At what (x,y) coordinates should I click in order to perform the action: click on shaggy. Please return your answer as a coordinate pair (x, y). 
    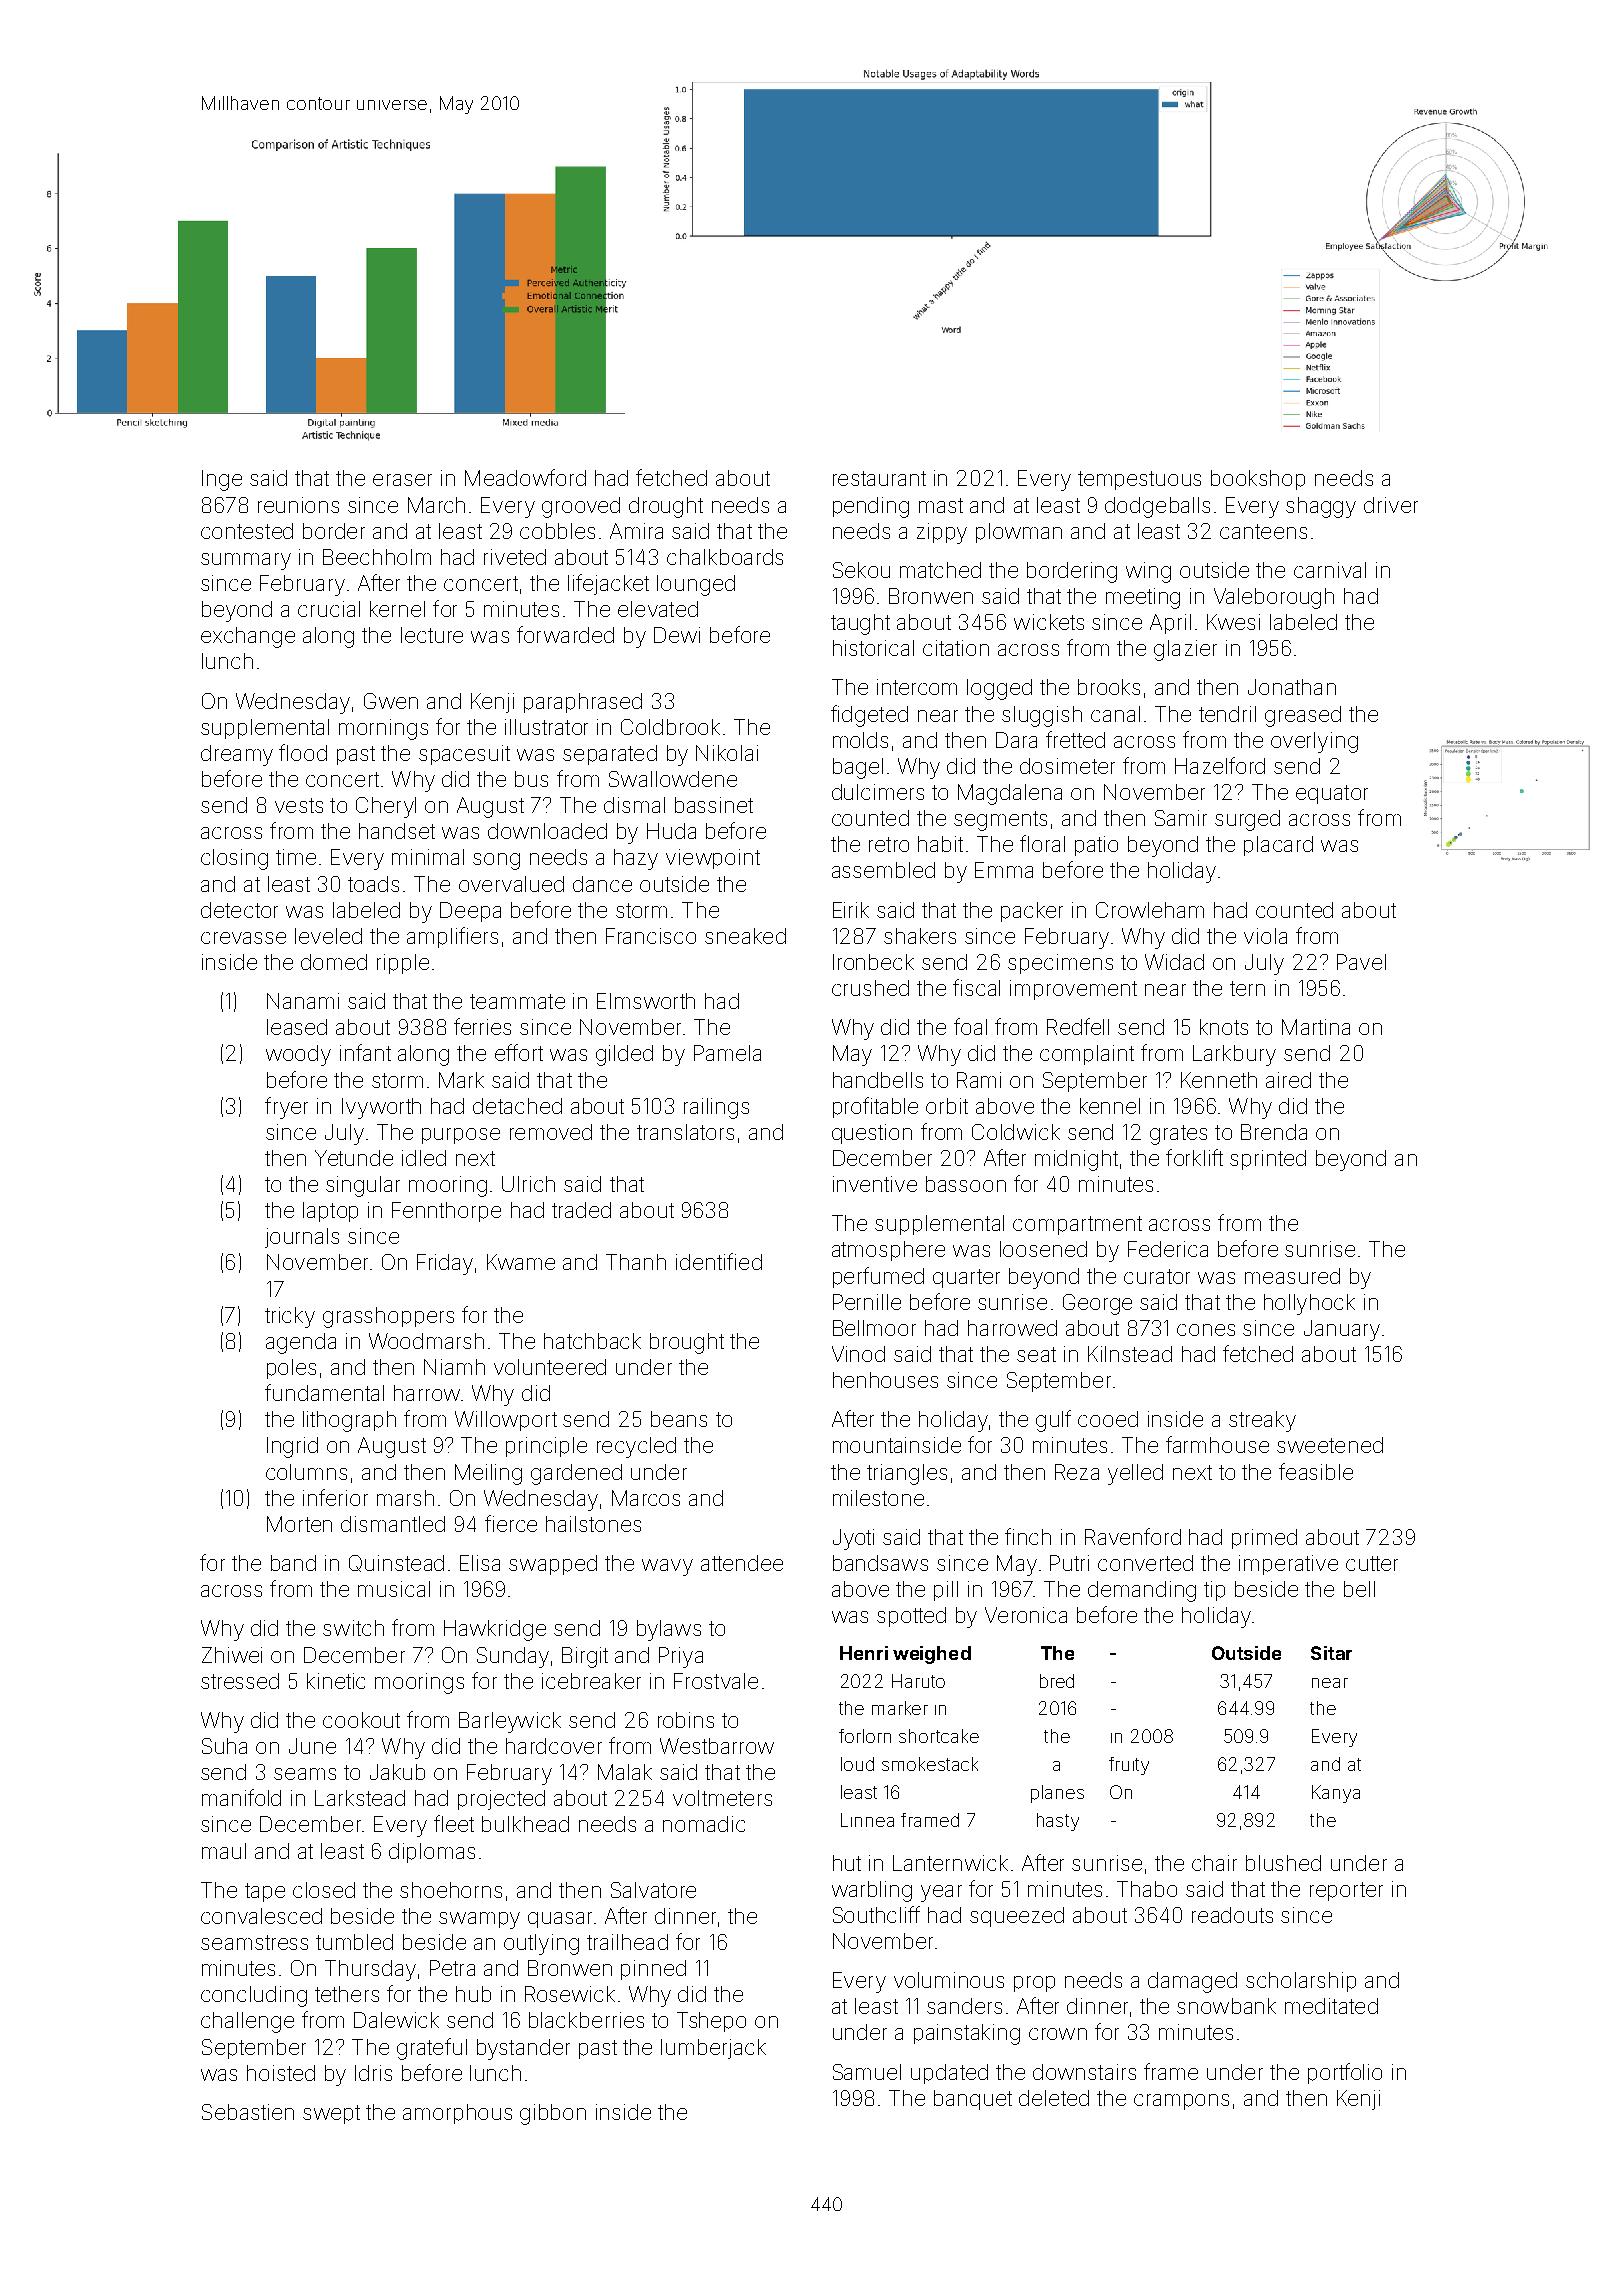
    Looking at the image, I should click on (1321, 507).
